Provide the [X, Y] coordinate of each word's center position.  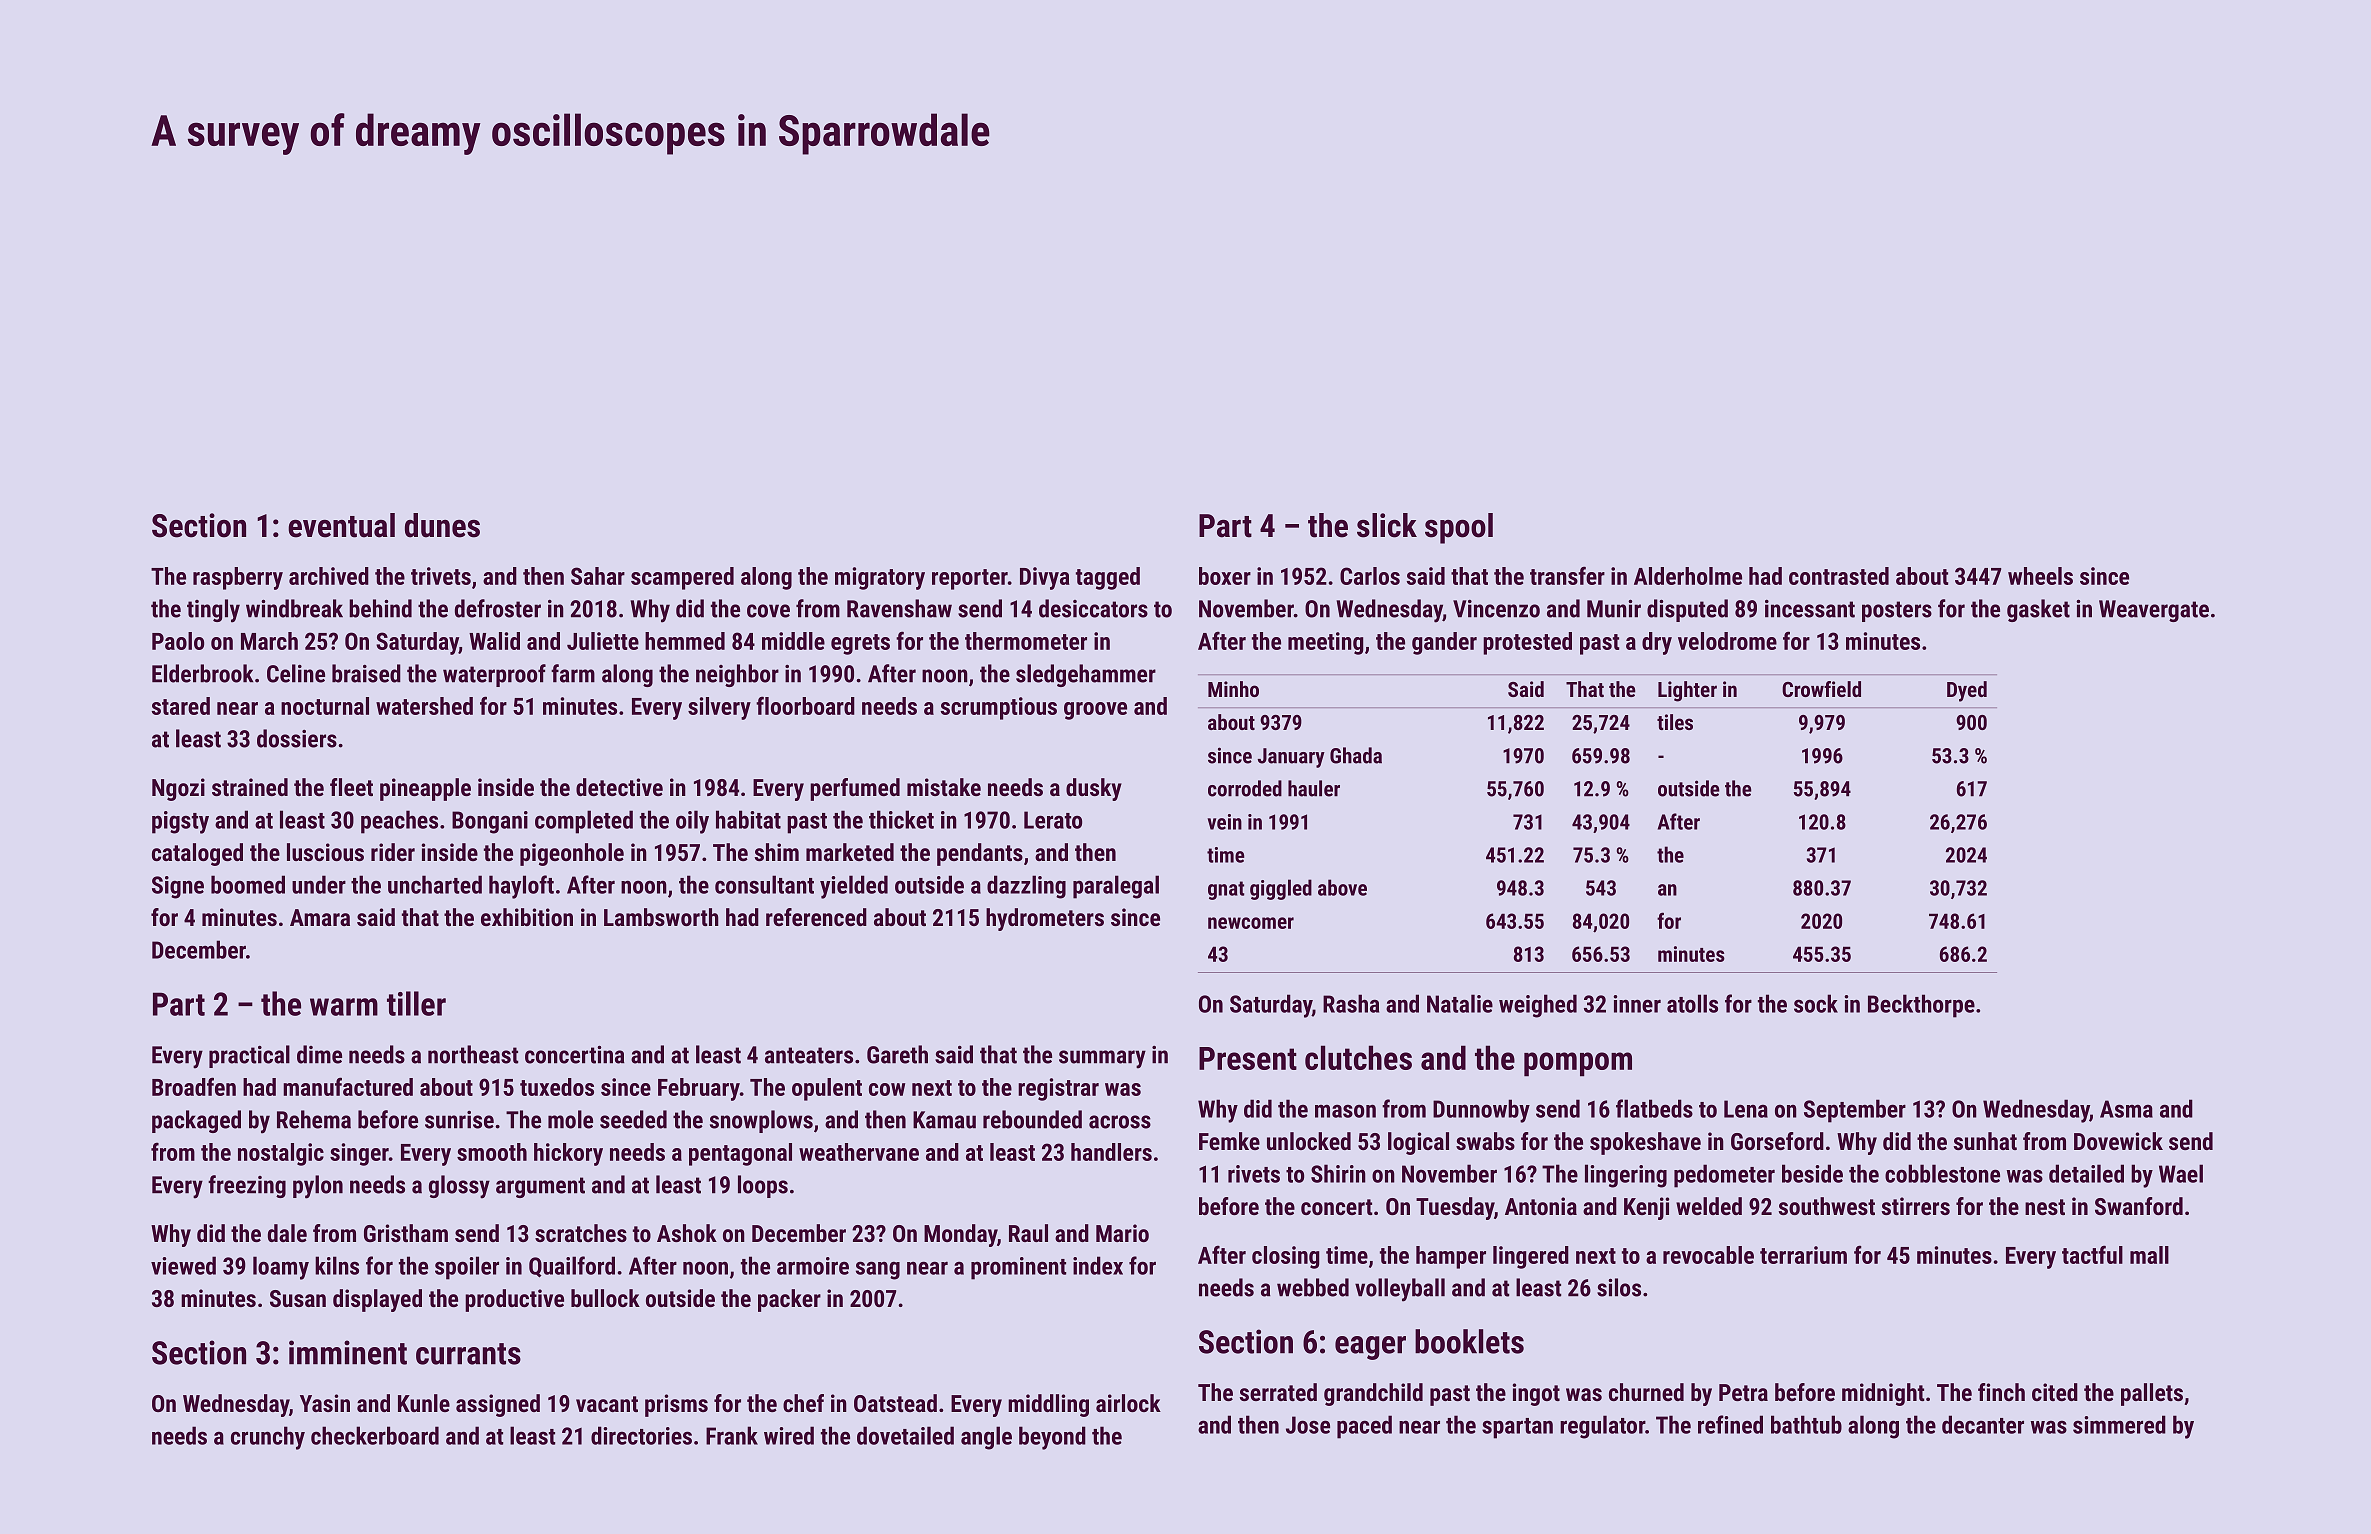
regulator [1602, 1427]
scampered [682, 578]
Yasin [325, 1403]
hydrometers [1045, 919]
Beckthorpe [1921, 1006]
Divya [1045, 578]
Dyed [1967, 691]
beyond [1052, 1438]
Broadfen [194, 1086]
